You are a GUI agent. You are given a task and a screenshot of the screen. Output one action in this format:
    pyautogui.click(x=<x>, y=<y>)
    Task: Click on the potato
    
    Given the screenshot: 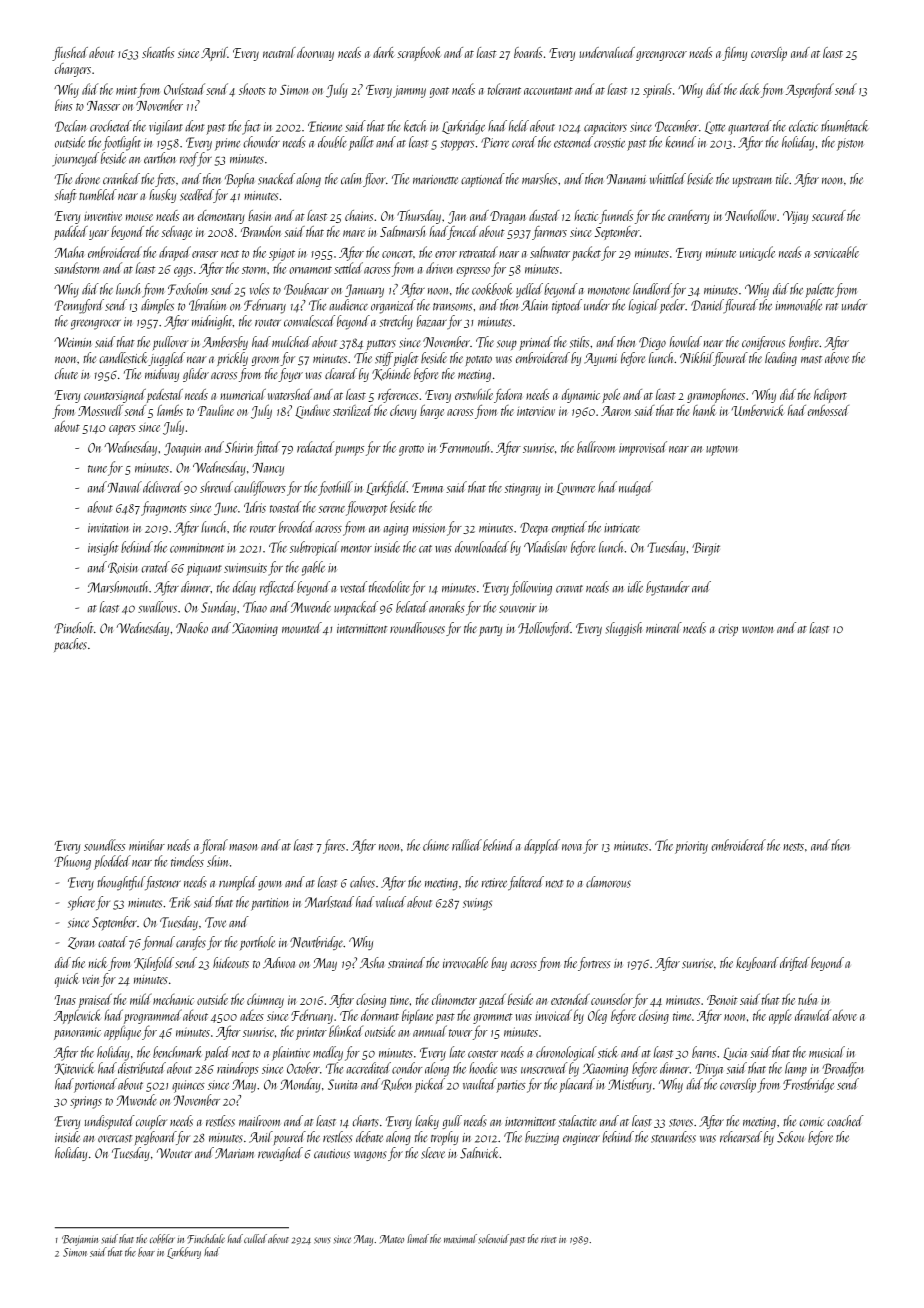 What is the action you would take?
    pyautogui.click(x=479, y=361)
